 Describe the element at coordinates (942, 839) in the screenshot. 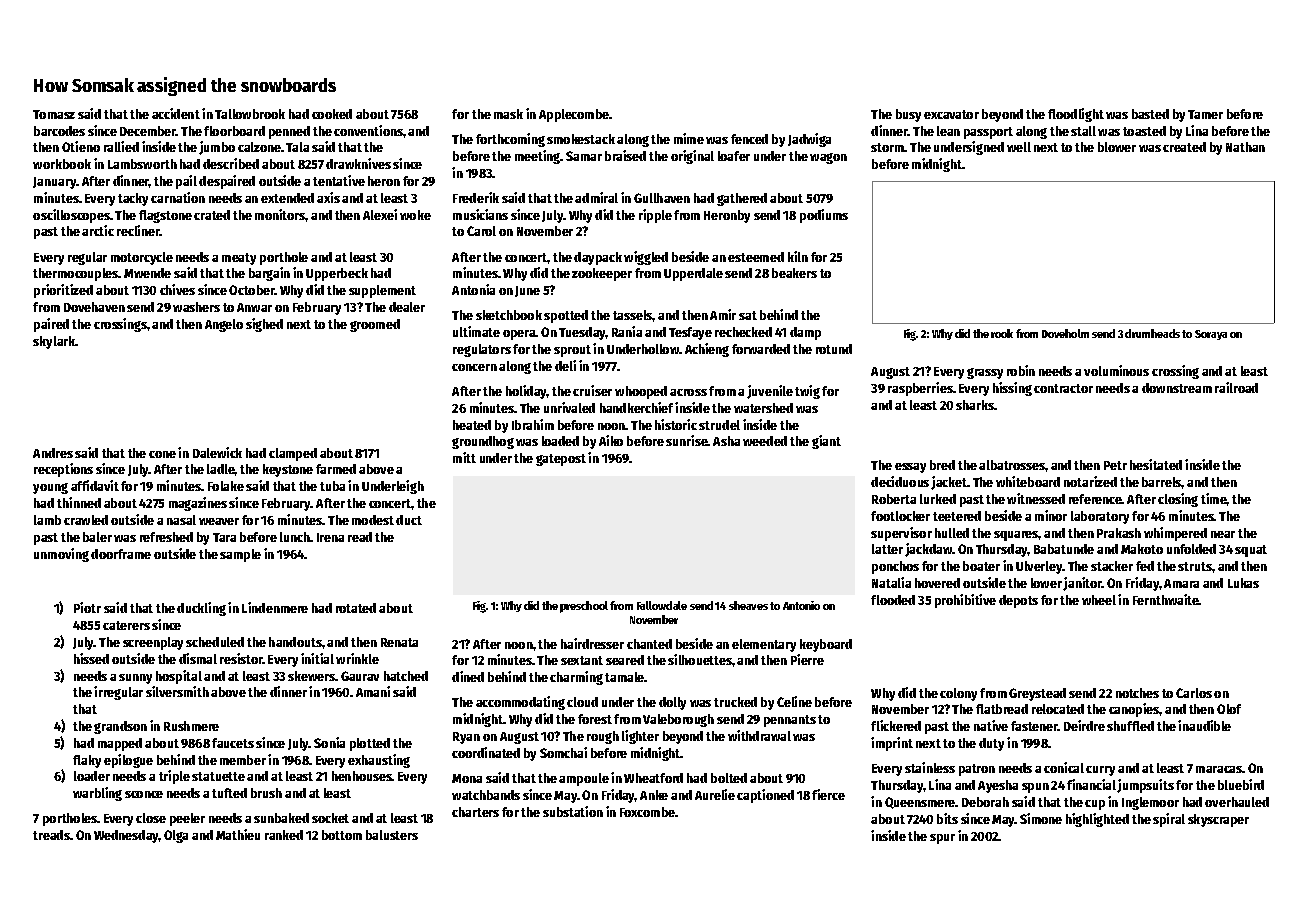

I see `spur` at that location.
